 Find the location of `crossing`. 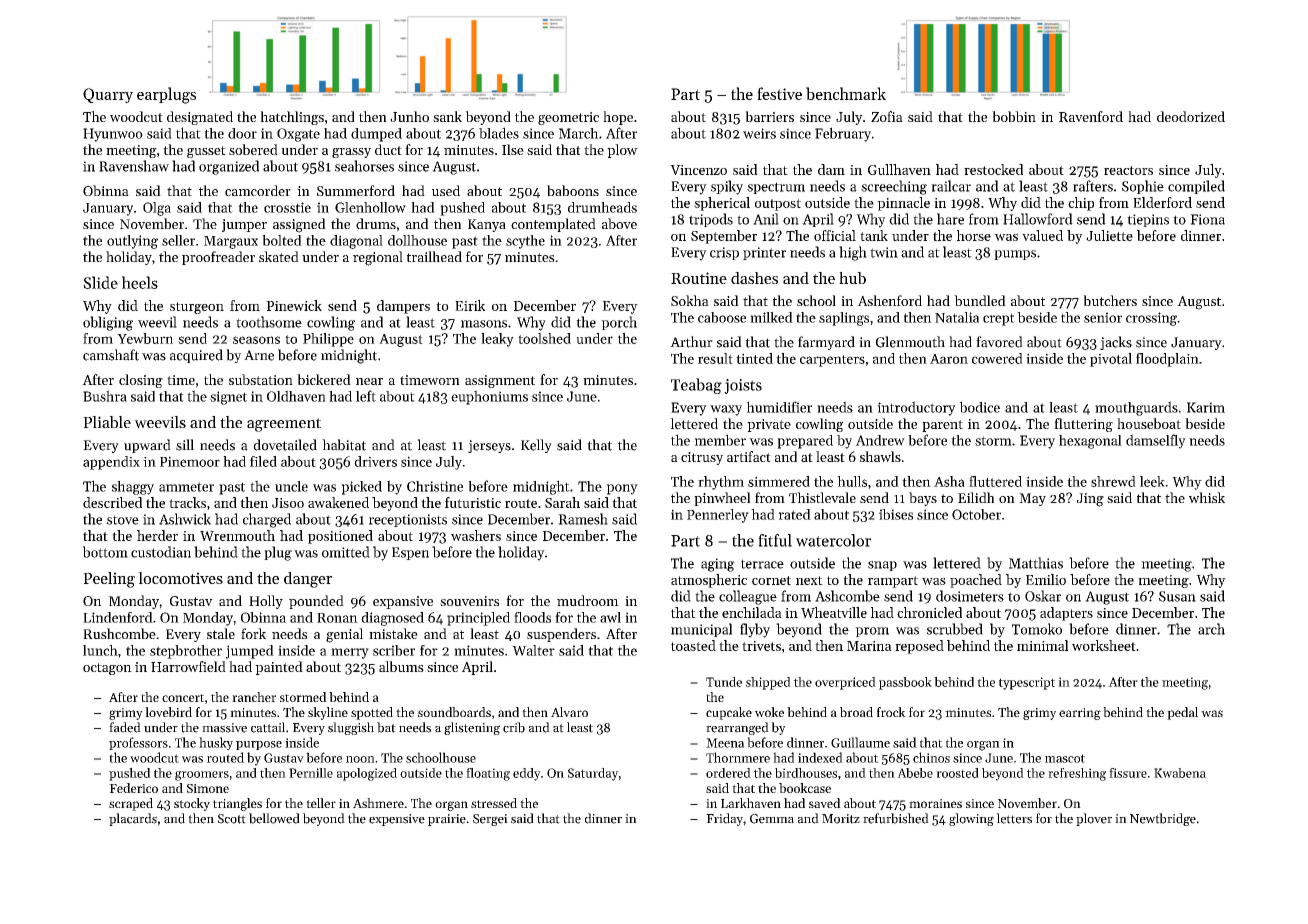

crossing is located at coordinates (1151, 319).
